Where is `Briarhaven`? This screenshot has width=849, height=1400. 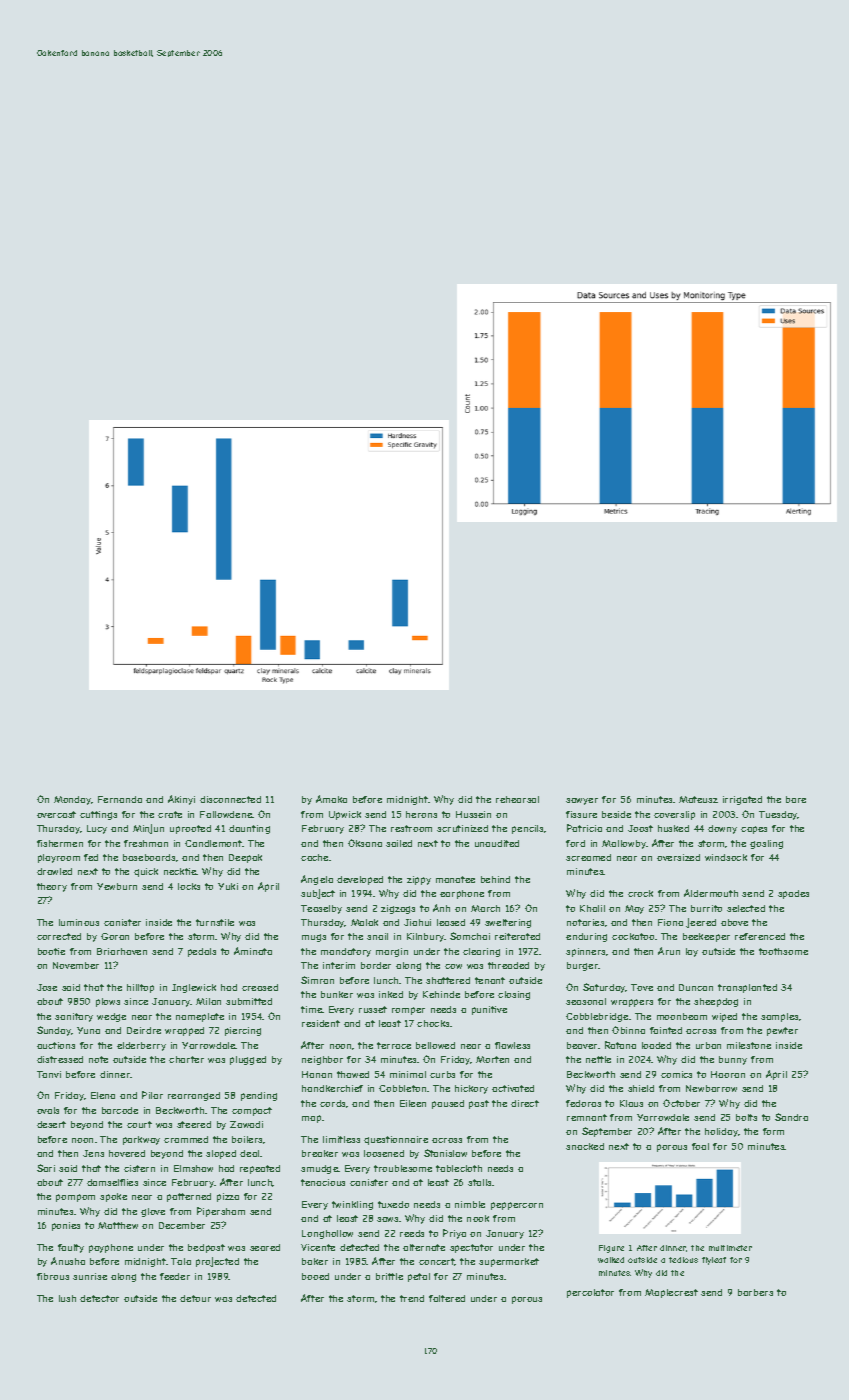 Briarhaven is located at coordinates (122, 951).
